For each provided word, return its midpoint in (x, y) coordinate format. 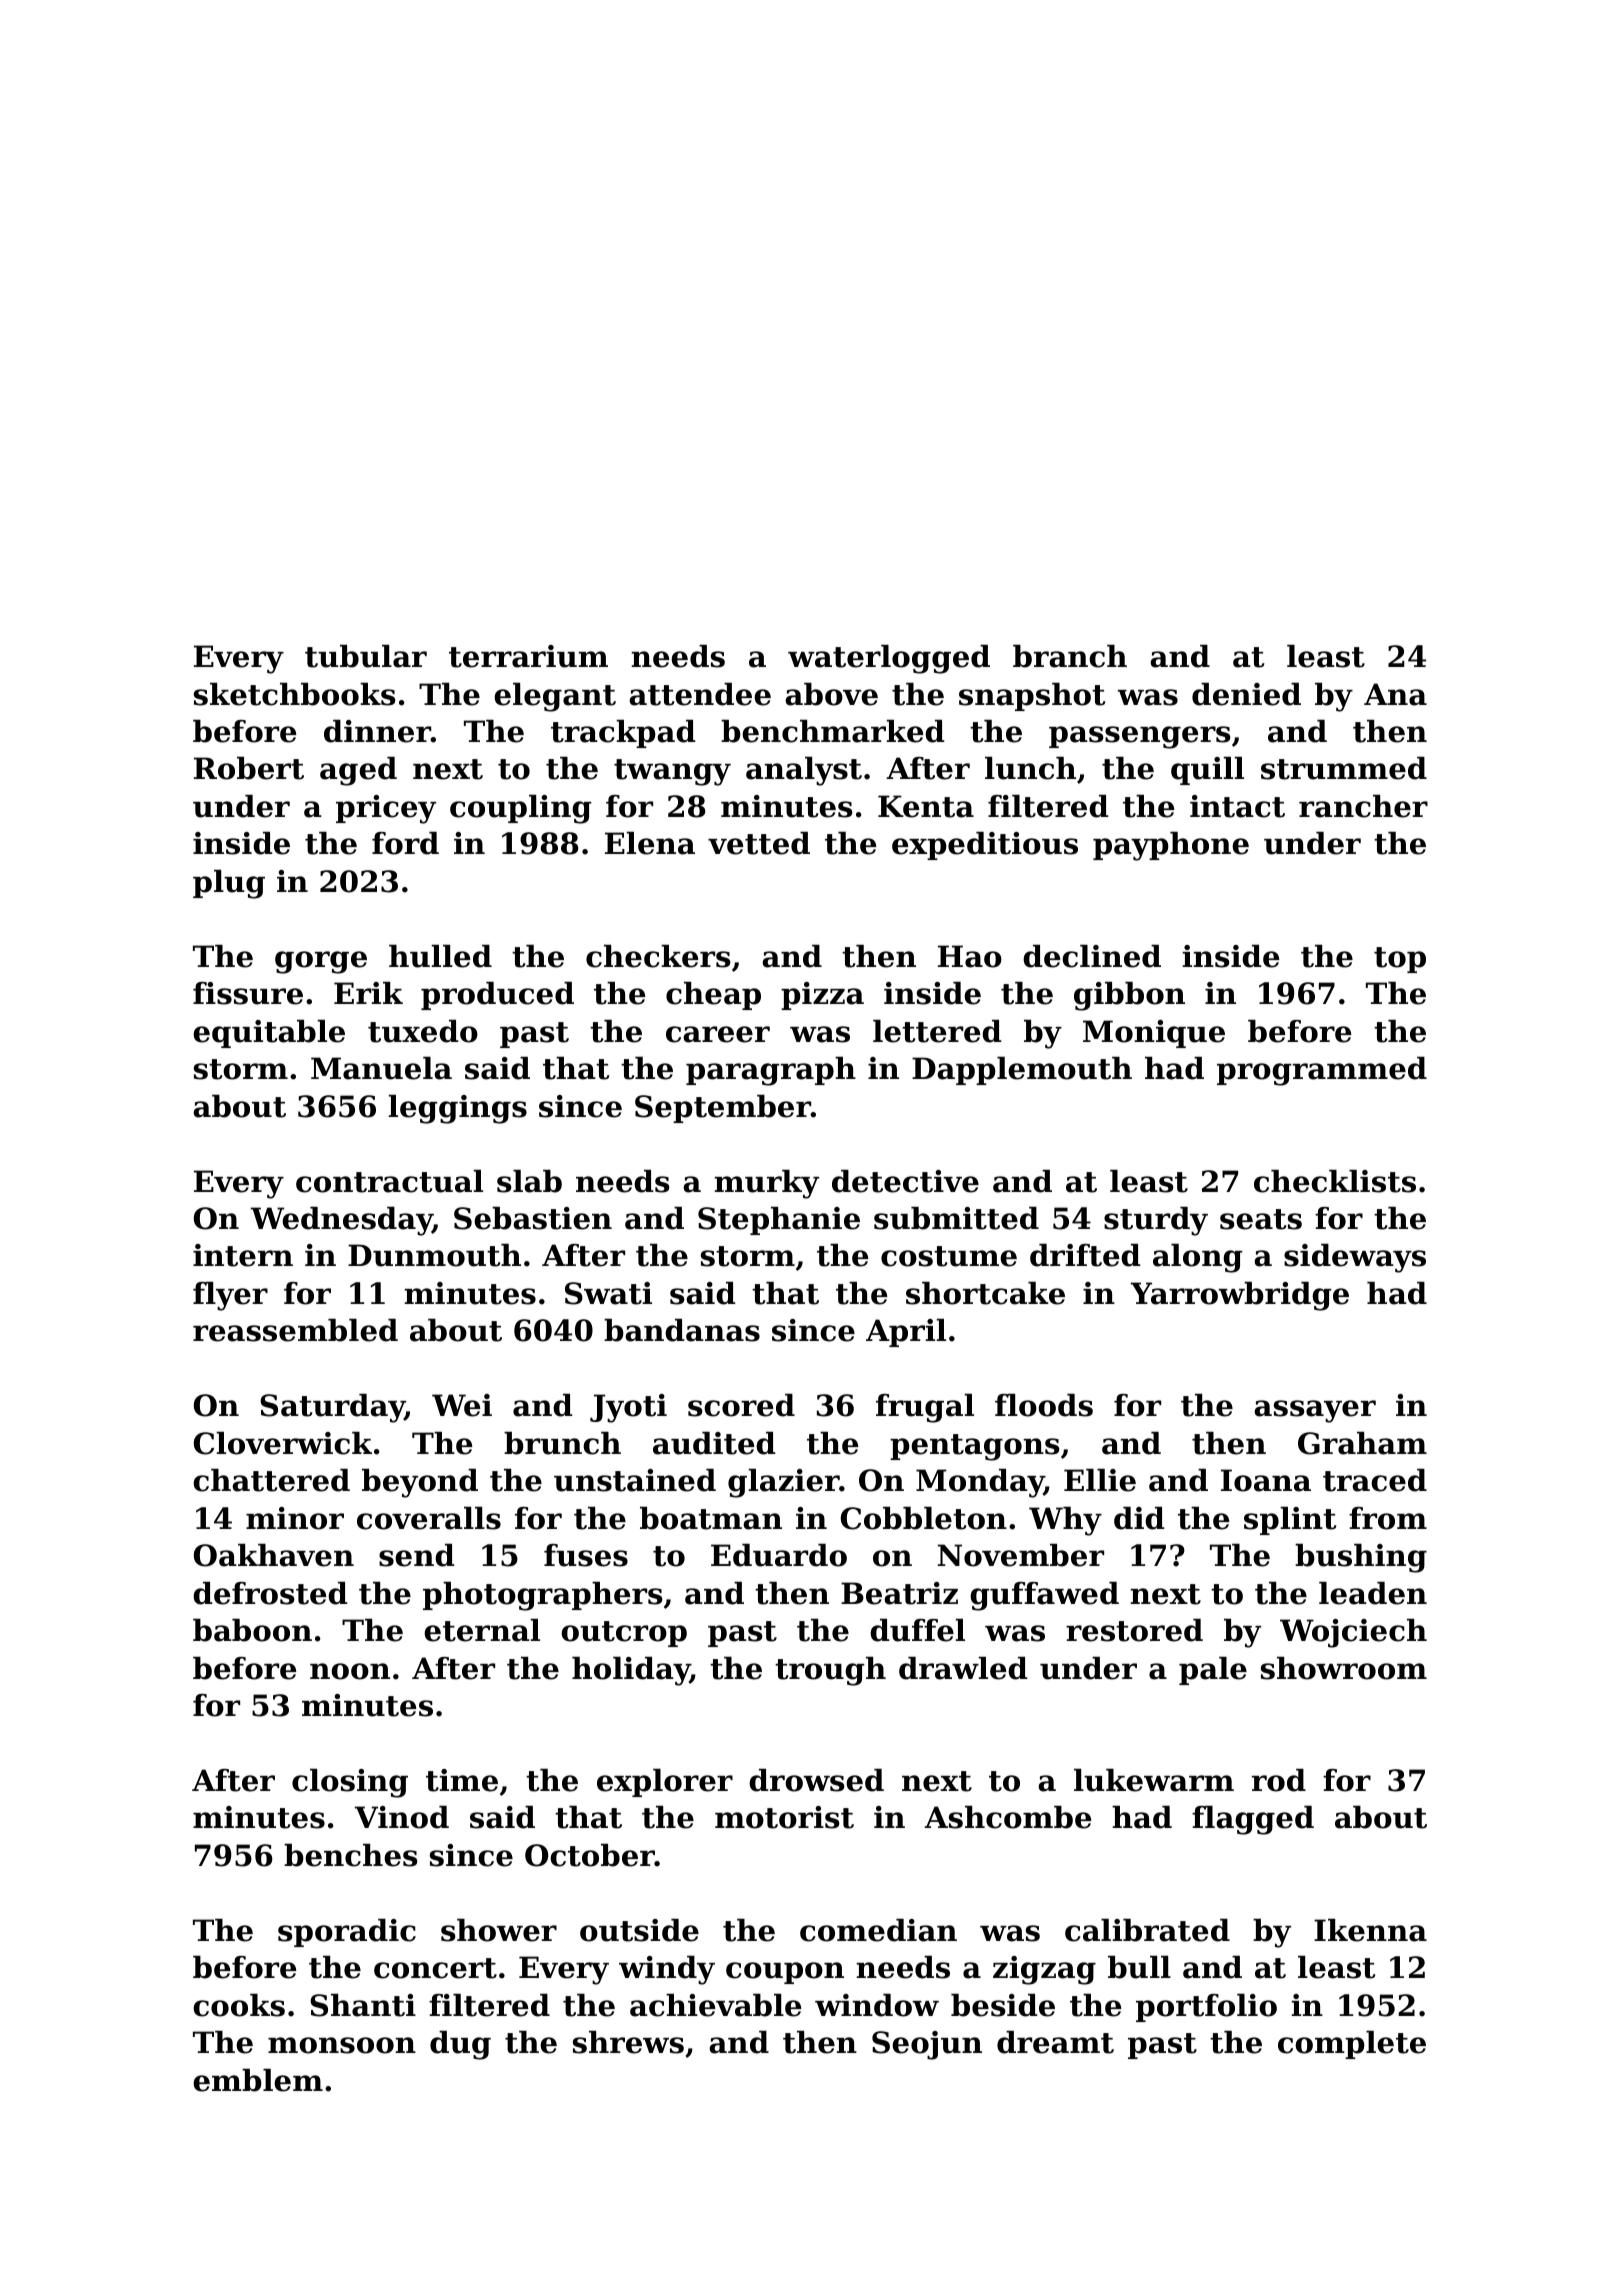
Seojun (927, 2045)
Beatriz (899, 1593)
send (417, 1555)
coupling (521, 809)
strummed (1344, 768)
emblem (258, 2080)
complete (1352, 2045)
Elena (650, 843)
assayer (1315, 1411)
